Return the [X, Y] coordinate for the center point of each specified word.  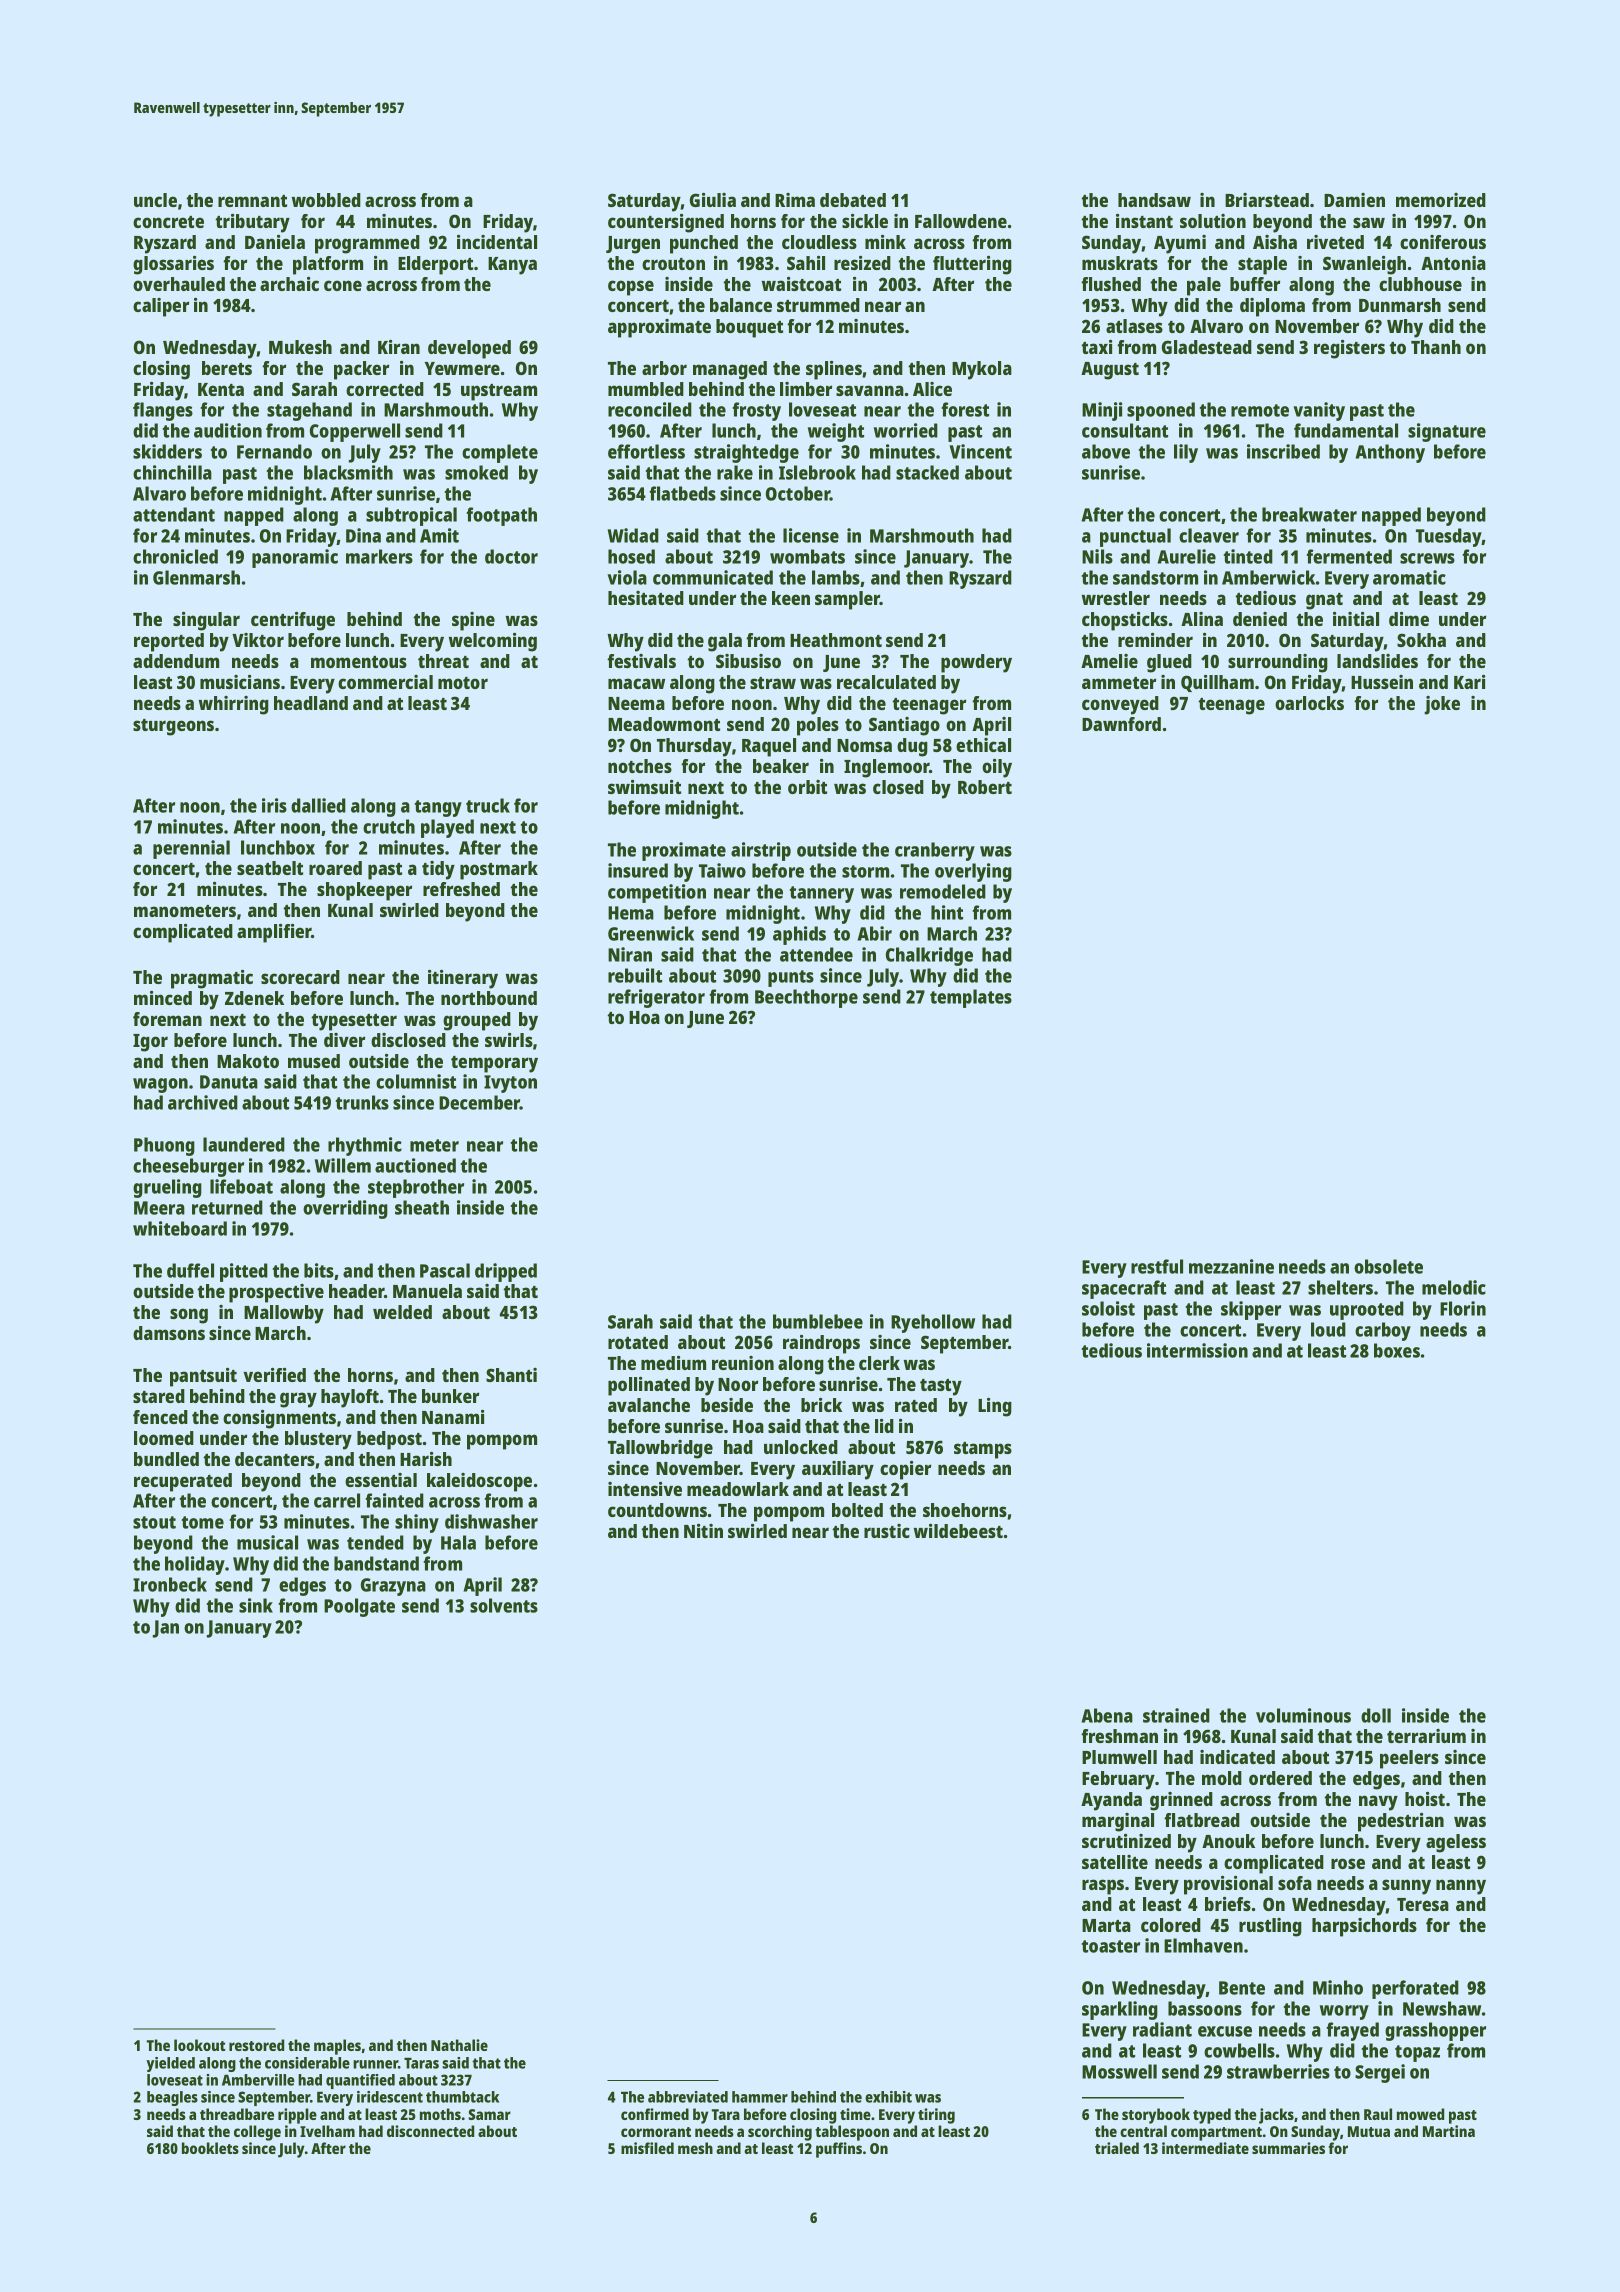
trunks [362, 1102]
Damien [1354, 200]
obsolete [1388, 1266]
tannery [822, 894]
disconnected [430, 2131]
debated [853, 200]
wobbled [326, 200]
